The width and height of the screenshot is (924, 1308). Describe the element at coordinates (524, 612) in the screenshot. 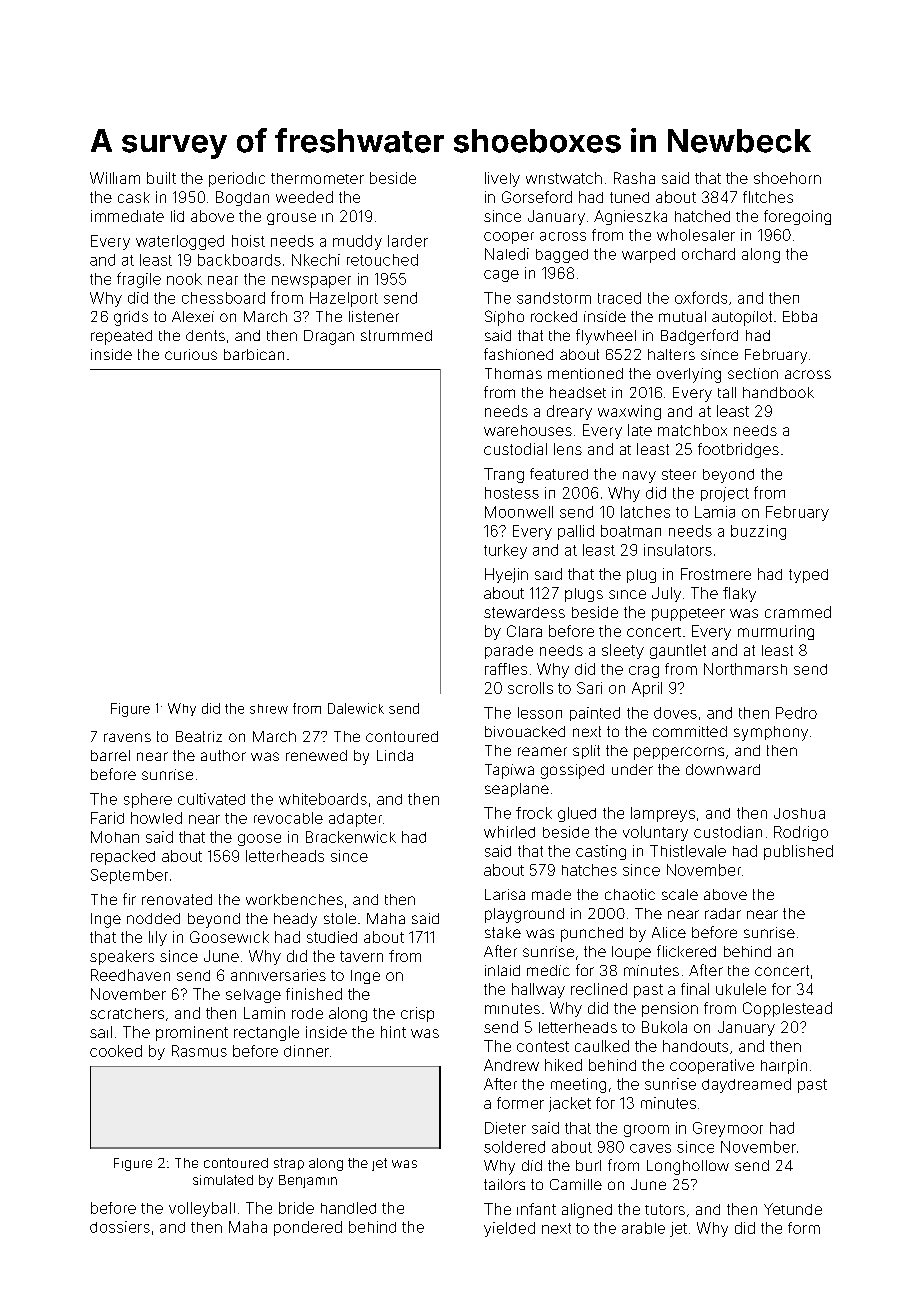

I see `stewardess` at that location.
